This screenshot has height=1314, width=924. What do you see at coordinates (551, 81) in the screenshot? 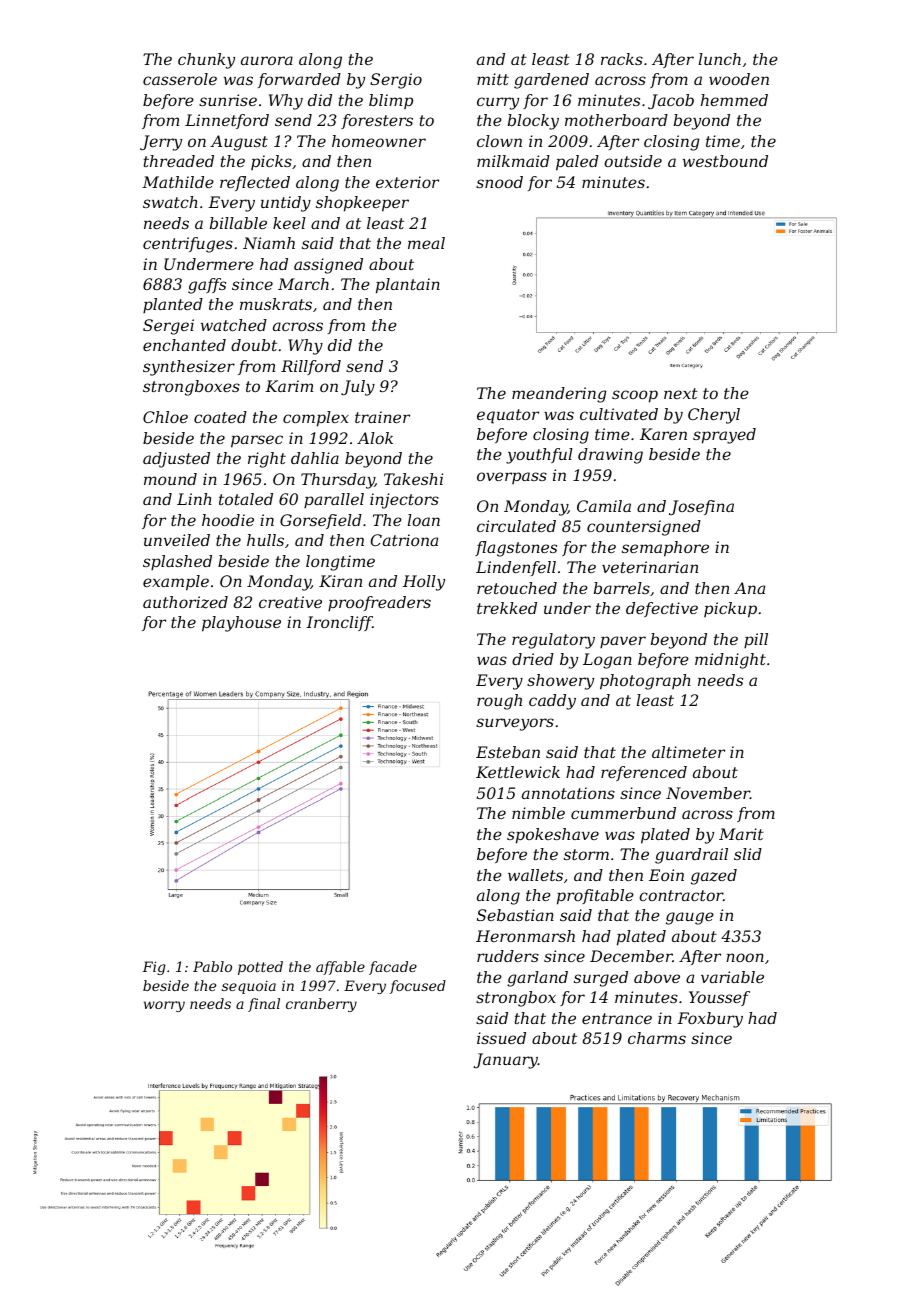
I see `gardened` at bounding box center [551, 81].
